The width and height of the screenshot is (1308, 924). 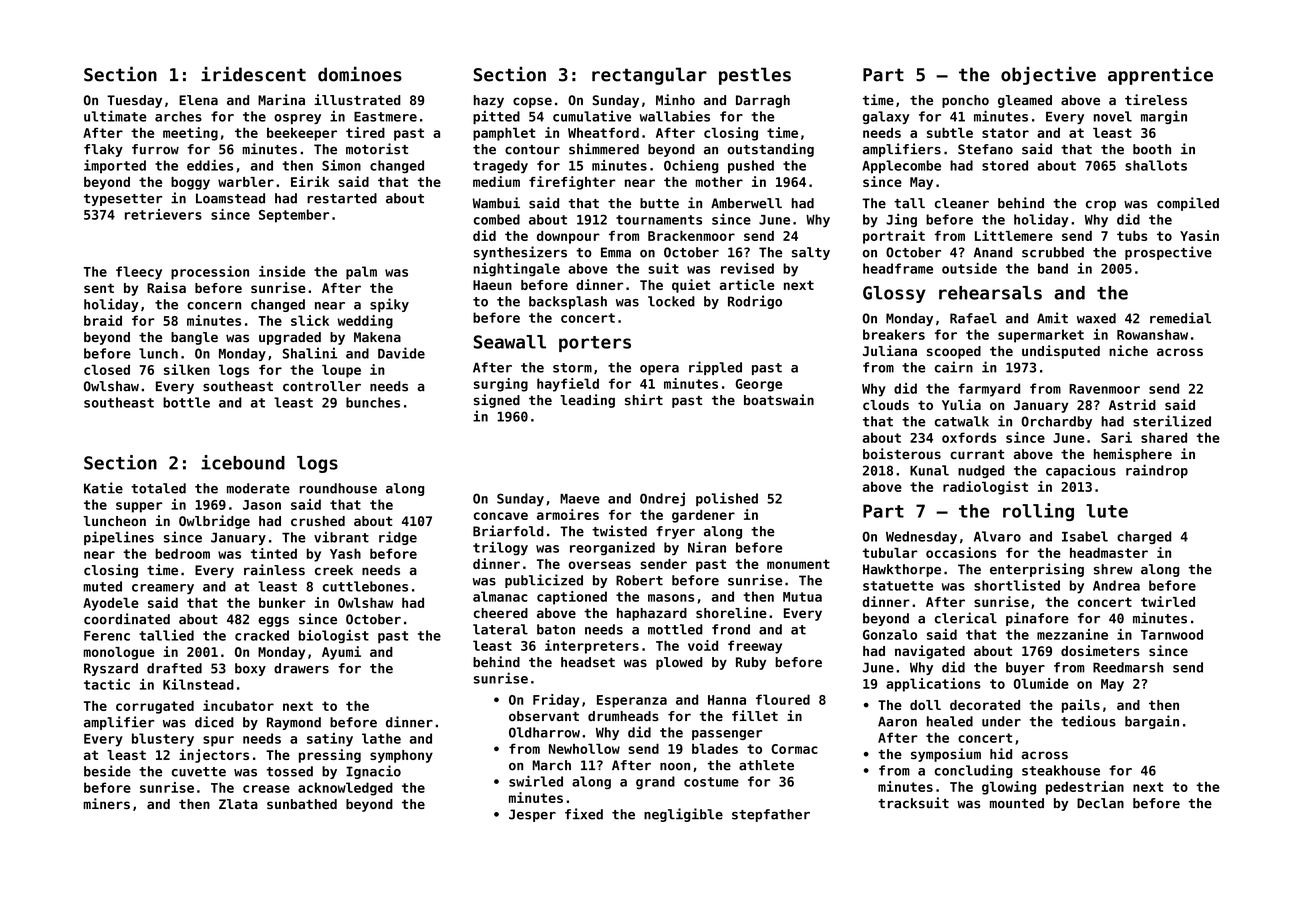 I want to click on rectangular, so click(x=649, y=76).
